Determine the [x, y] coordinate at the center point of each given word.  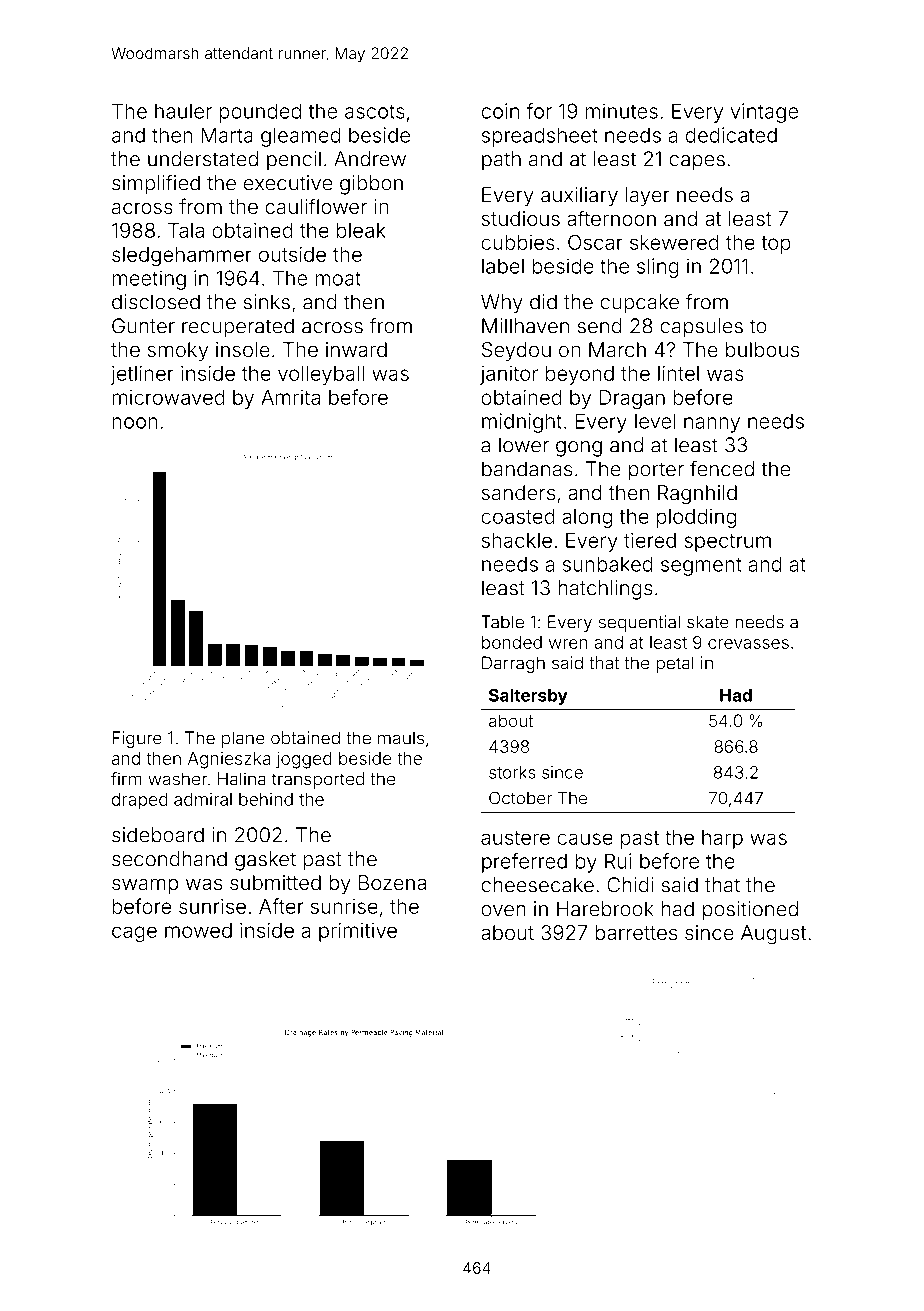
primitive [358, 932]
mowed [198, 930]
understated [203, 159]
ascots [375, 112]
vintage [764, 113]
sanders [518, 492]
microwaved [168, 397]
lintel [678, 373]
